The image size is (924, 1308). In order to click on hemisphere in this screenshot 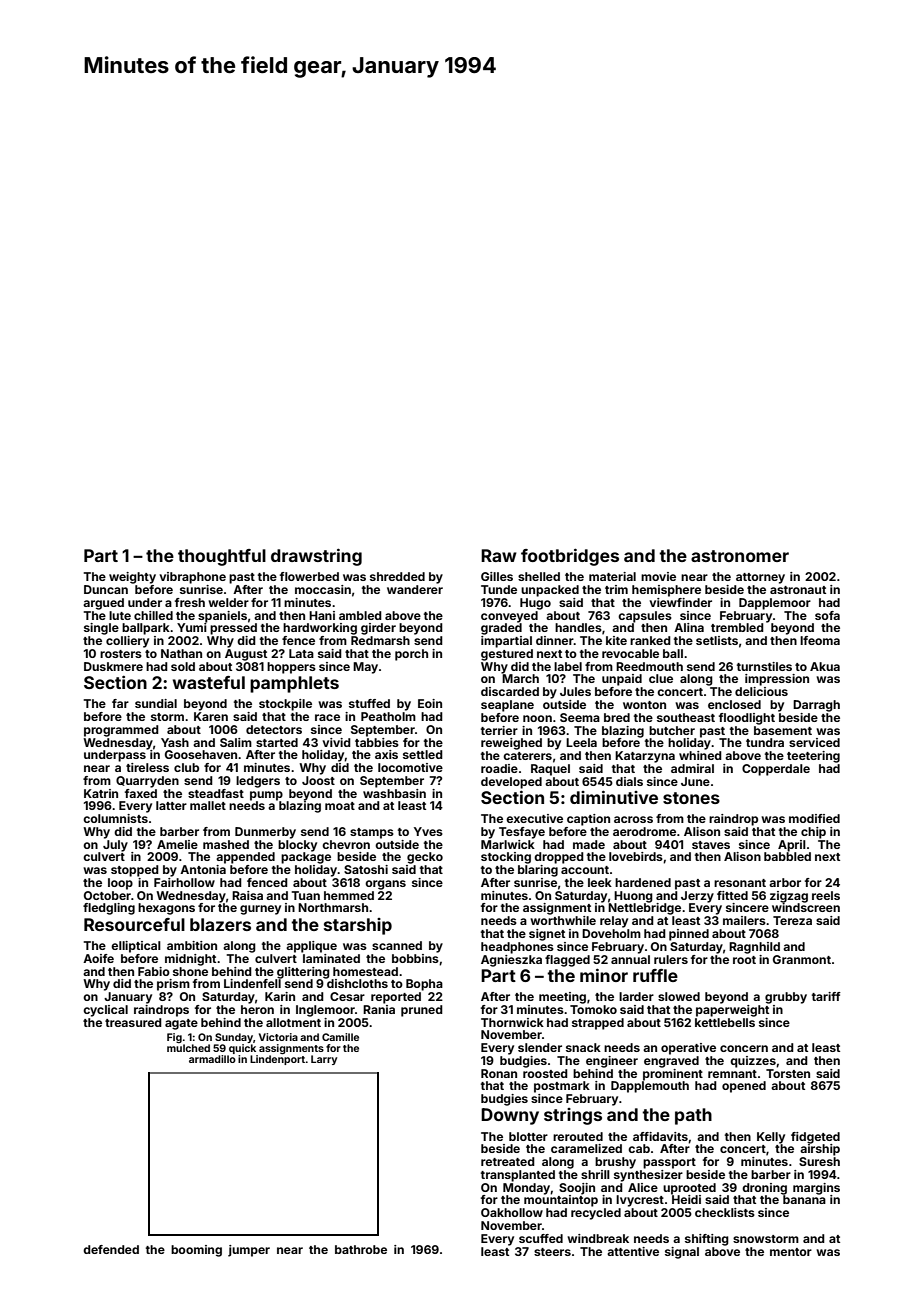, I will do `click(666, 591)`.
